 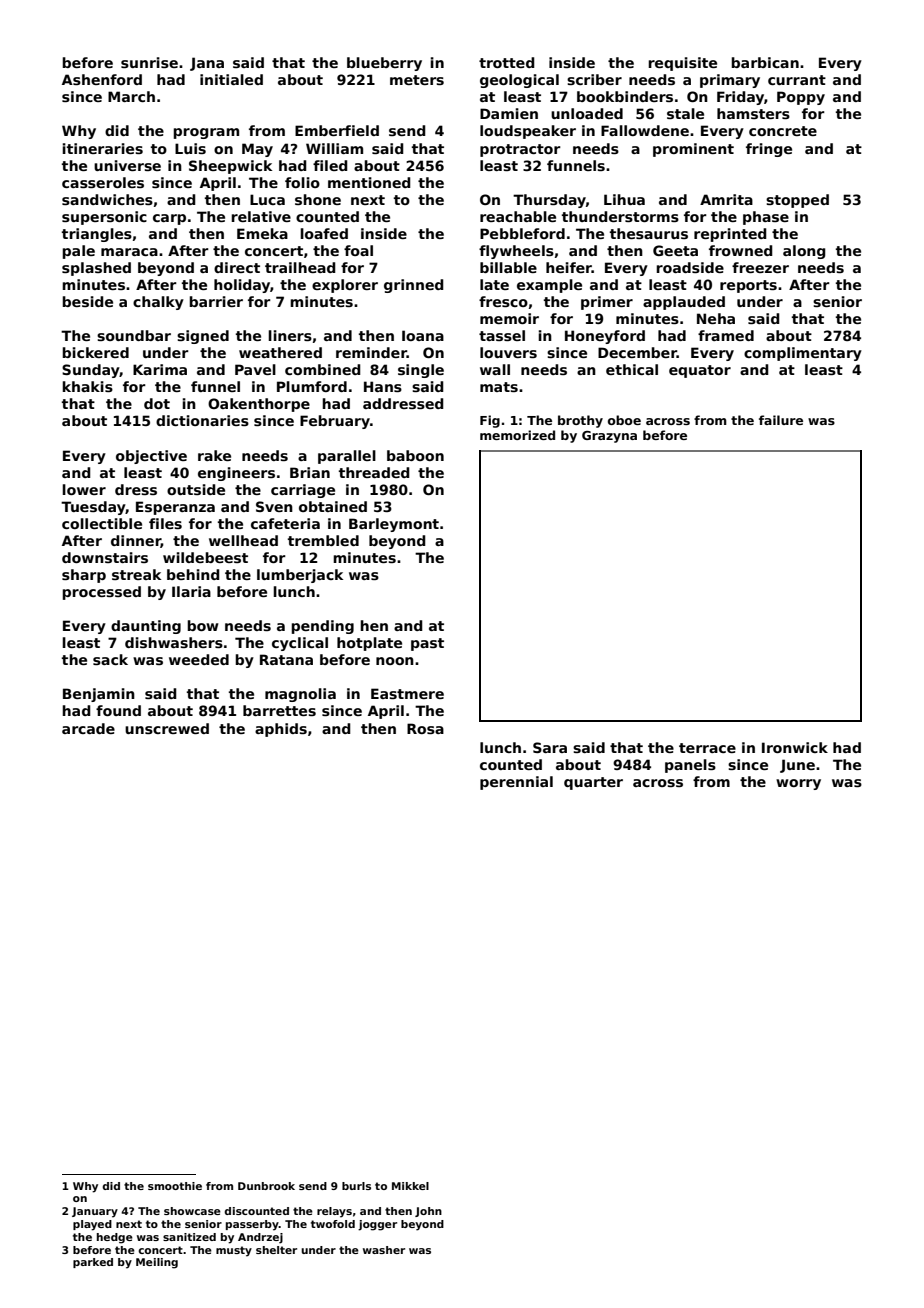 I want to click on panels, so click(x=690, y=766).
